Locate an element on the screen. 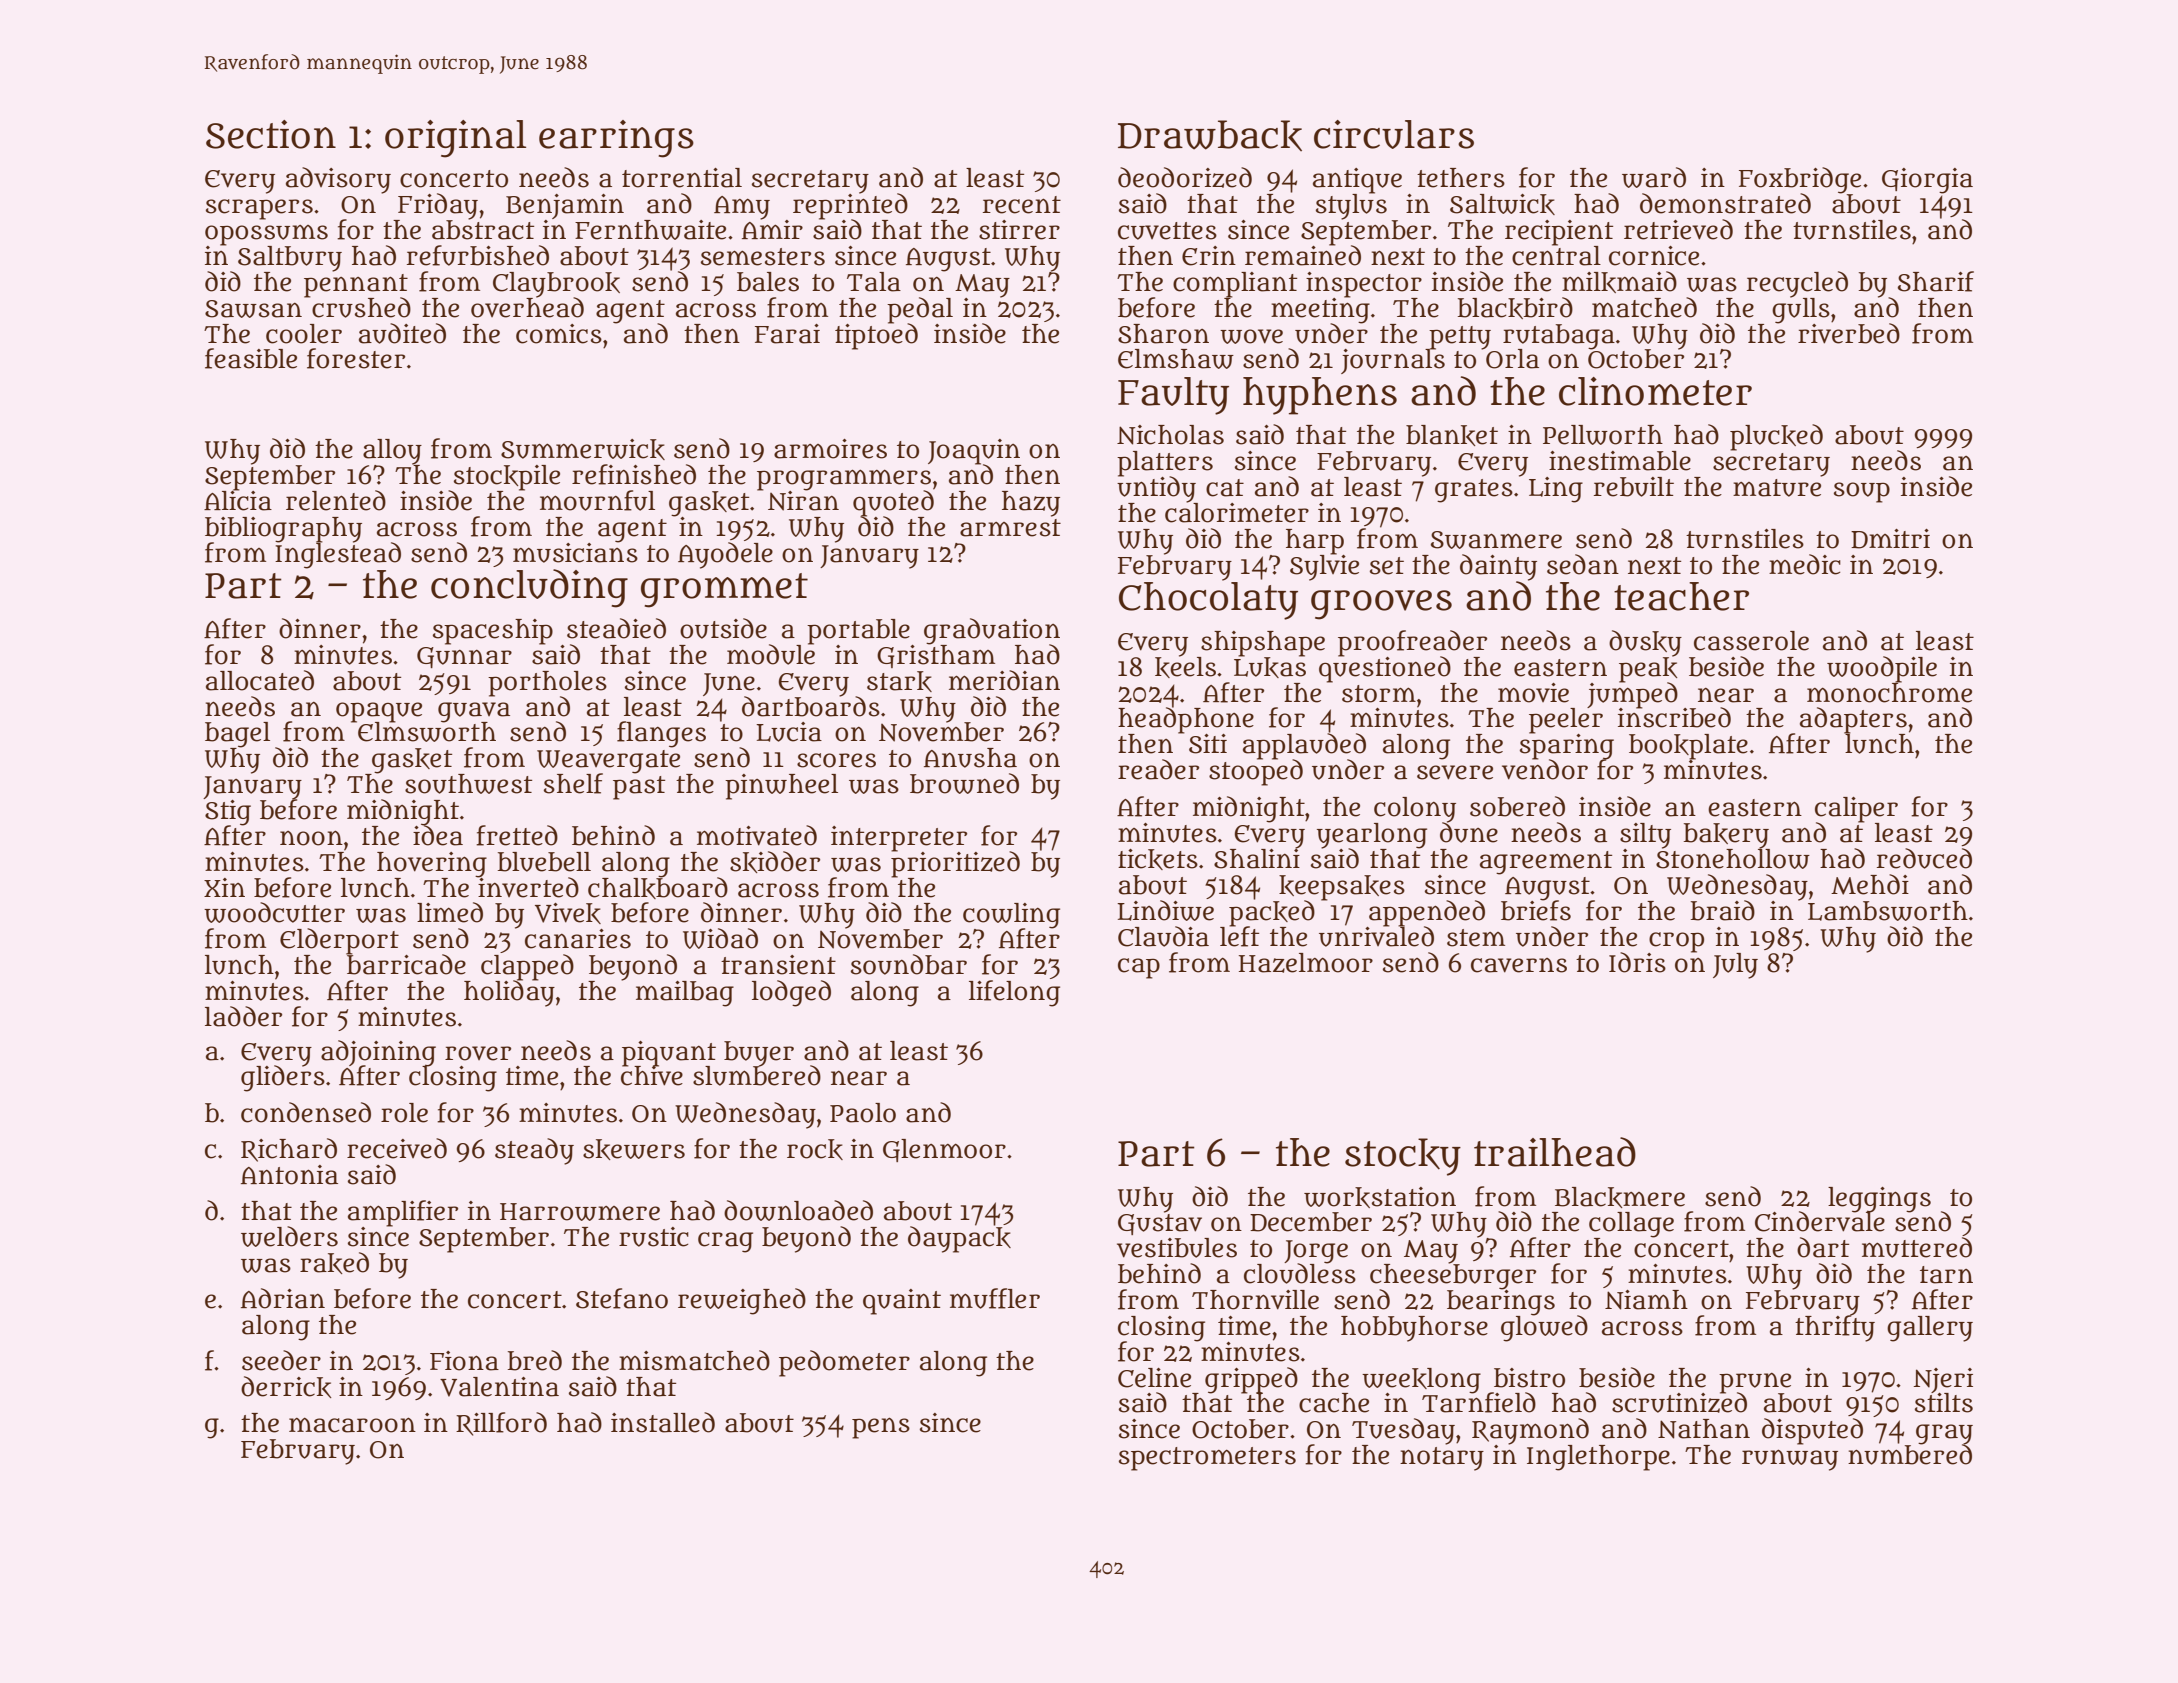  guava is located at coordinates (474, 712).
